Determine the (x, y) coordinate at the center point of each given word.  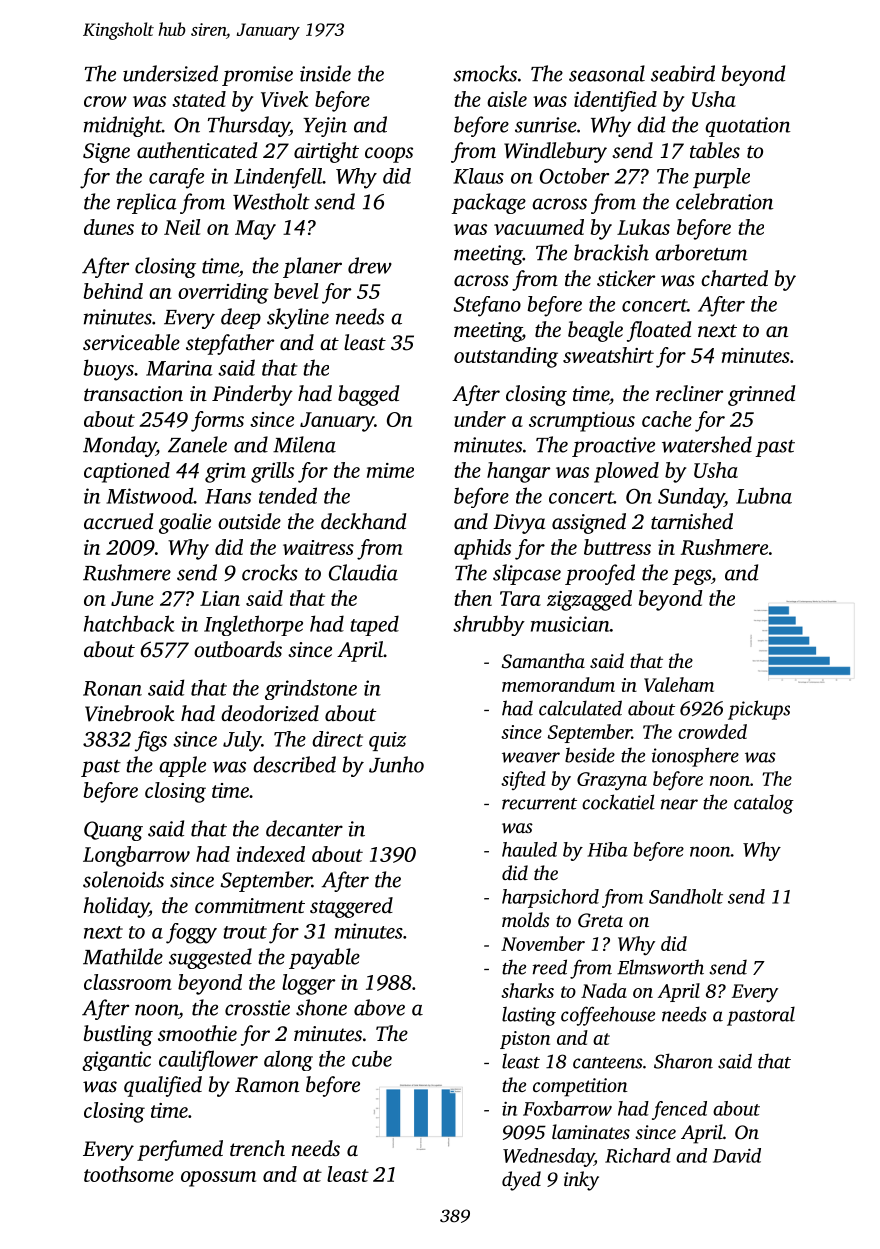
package (488, 203)
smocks (485, 73)
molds (526, 919)
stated (199, 99)
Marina (179, 368)
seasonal (607, 73)
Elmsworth (660, 967)
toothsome (129, 1174)
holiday (116, 907)
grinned (762, 395)
